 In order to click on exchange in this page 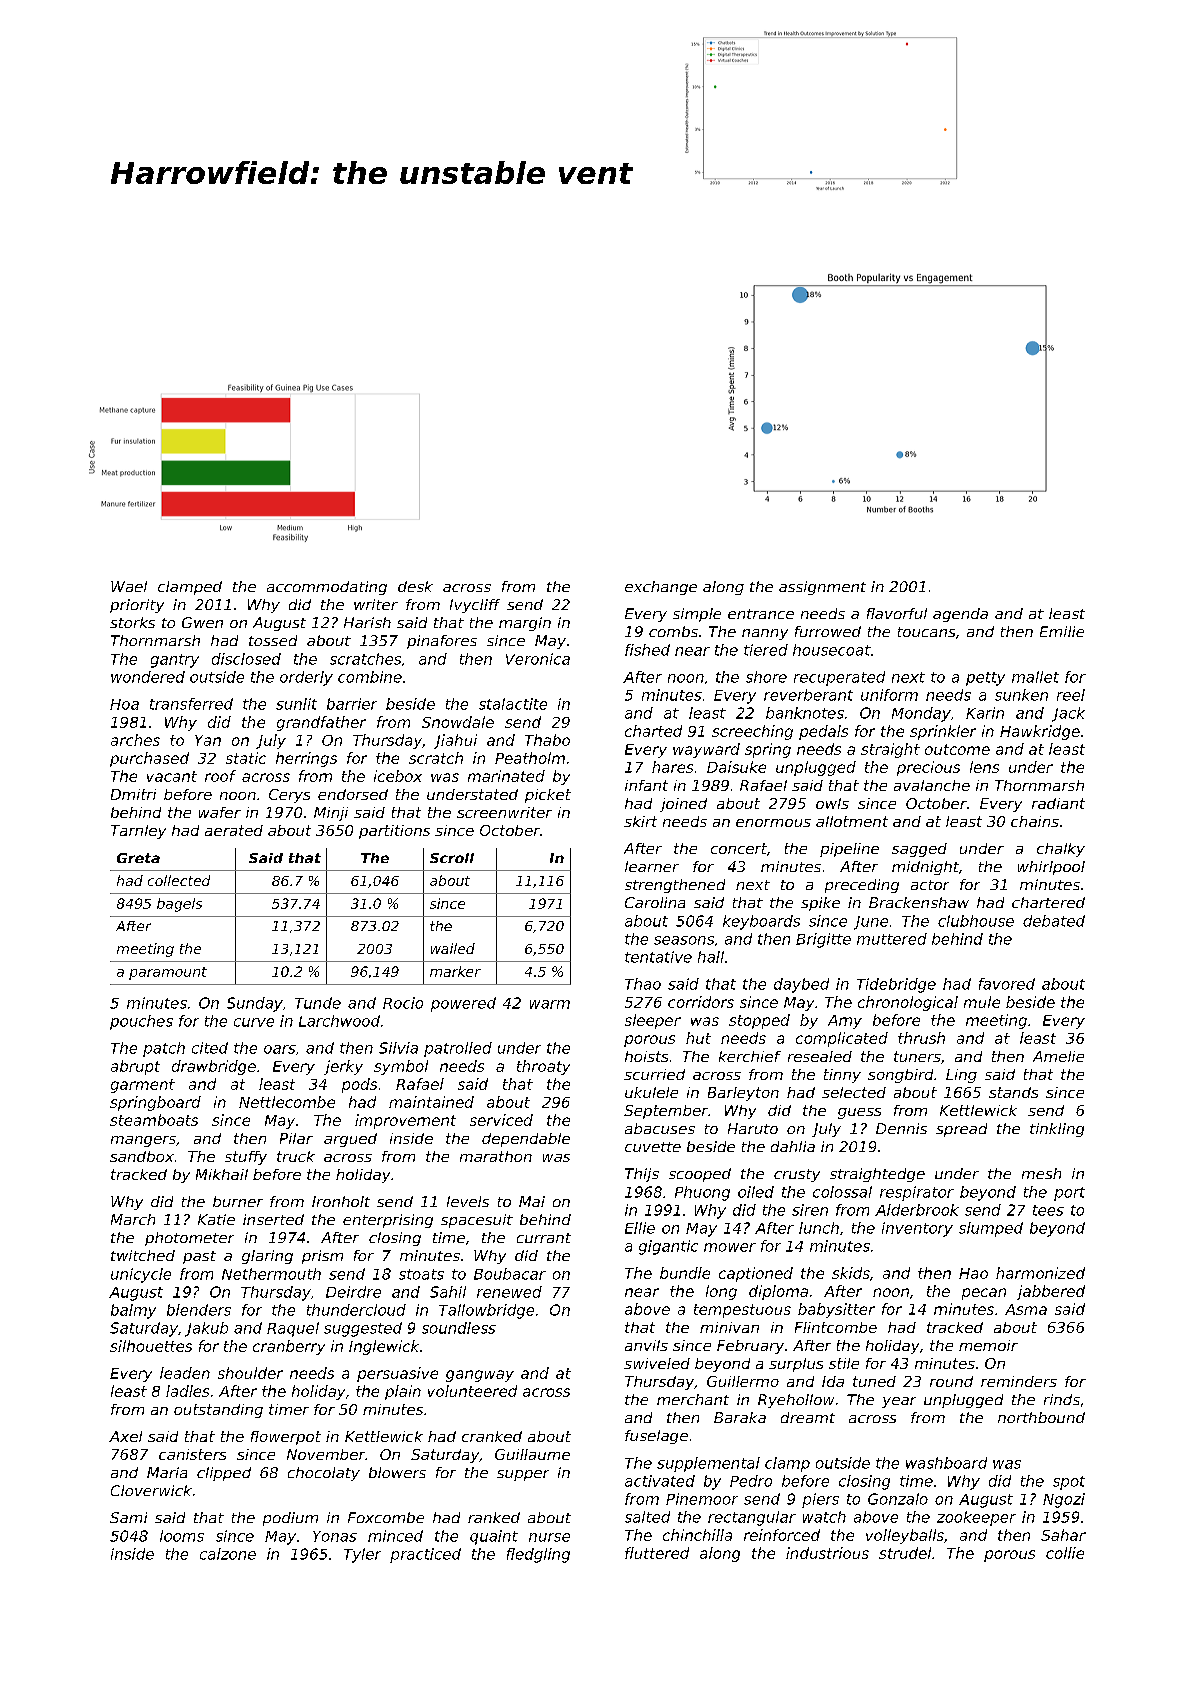, I will do `click(661, 588)`.
